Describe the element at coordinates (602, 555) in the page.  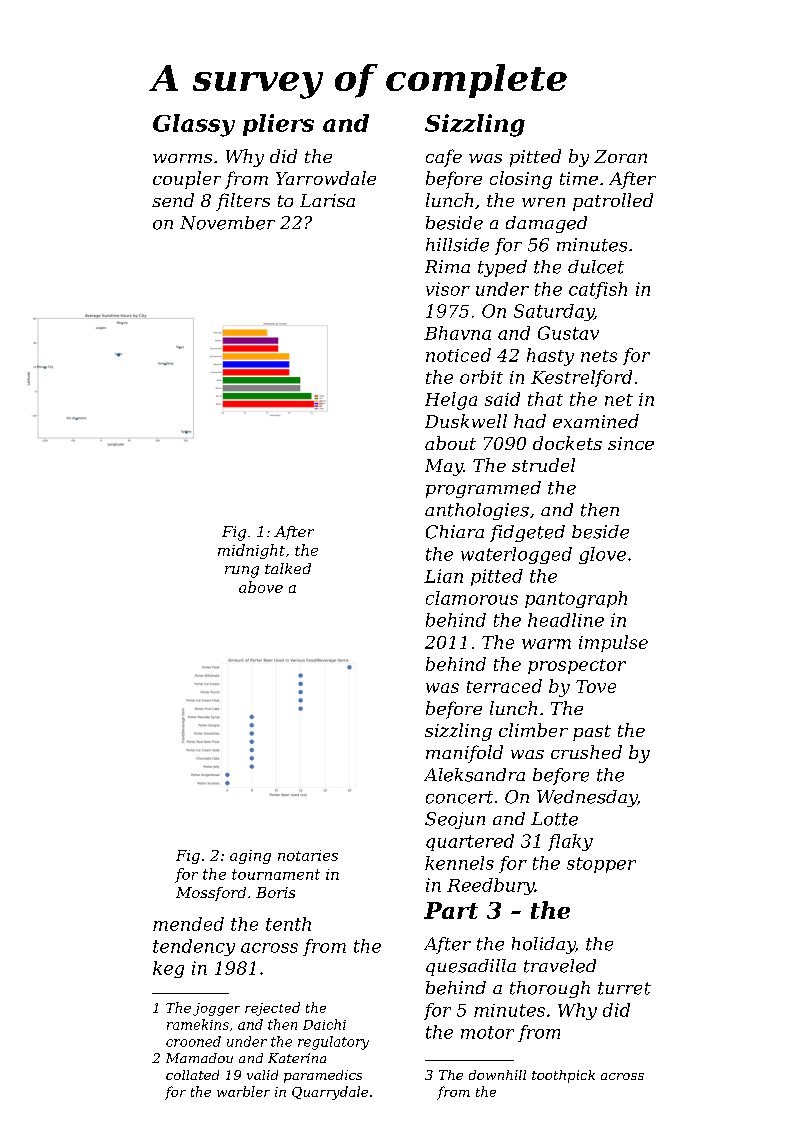
I see `glove` at that location.
